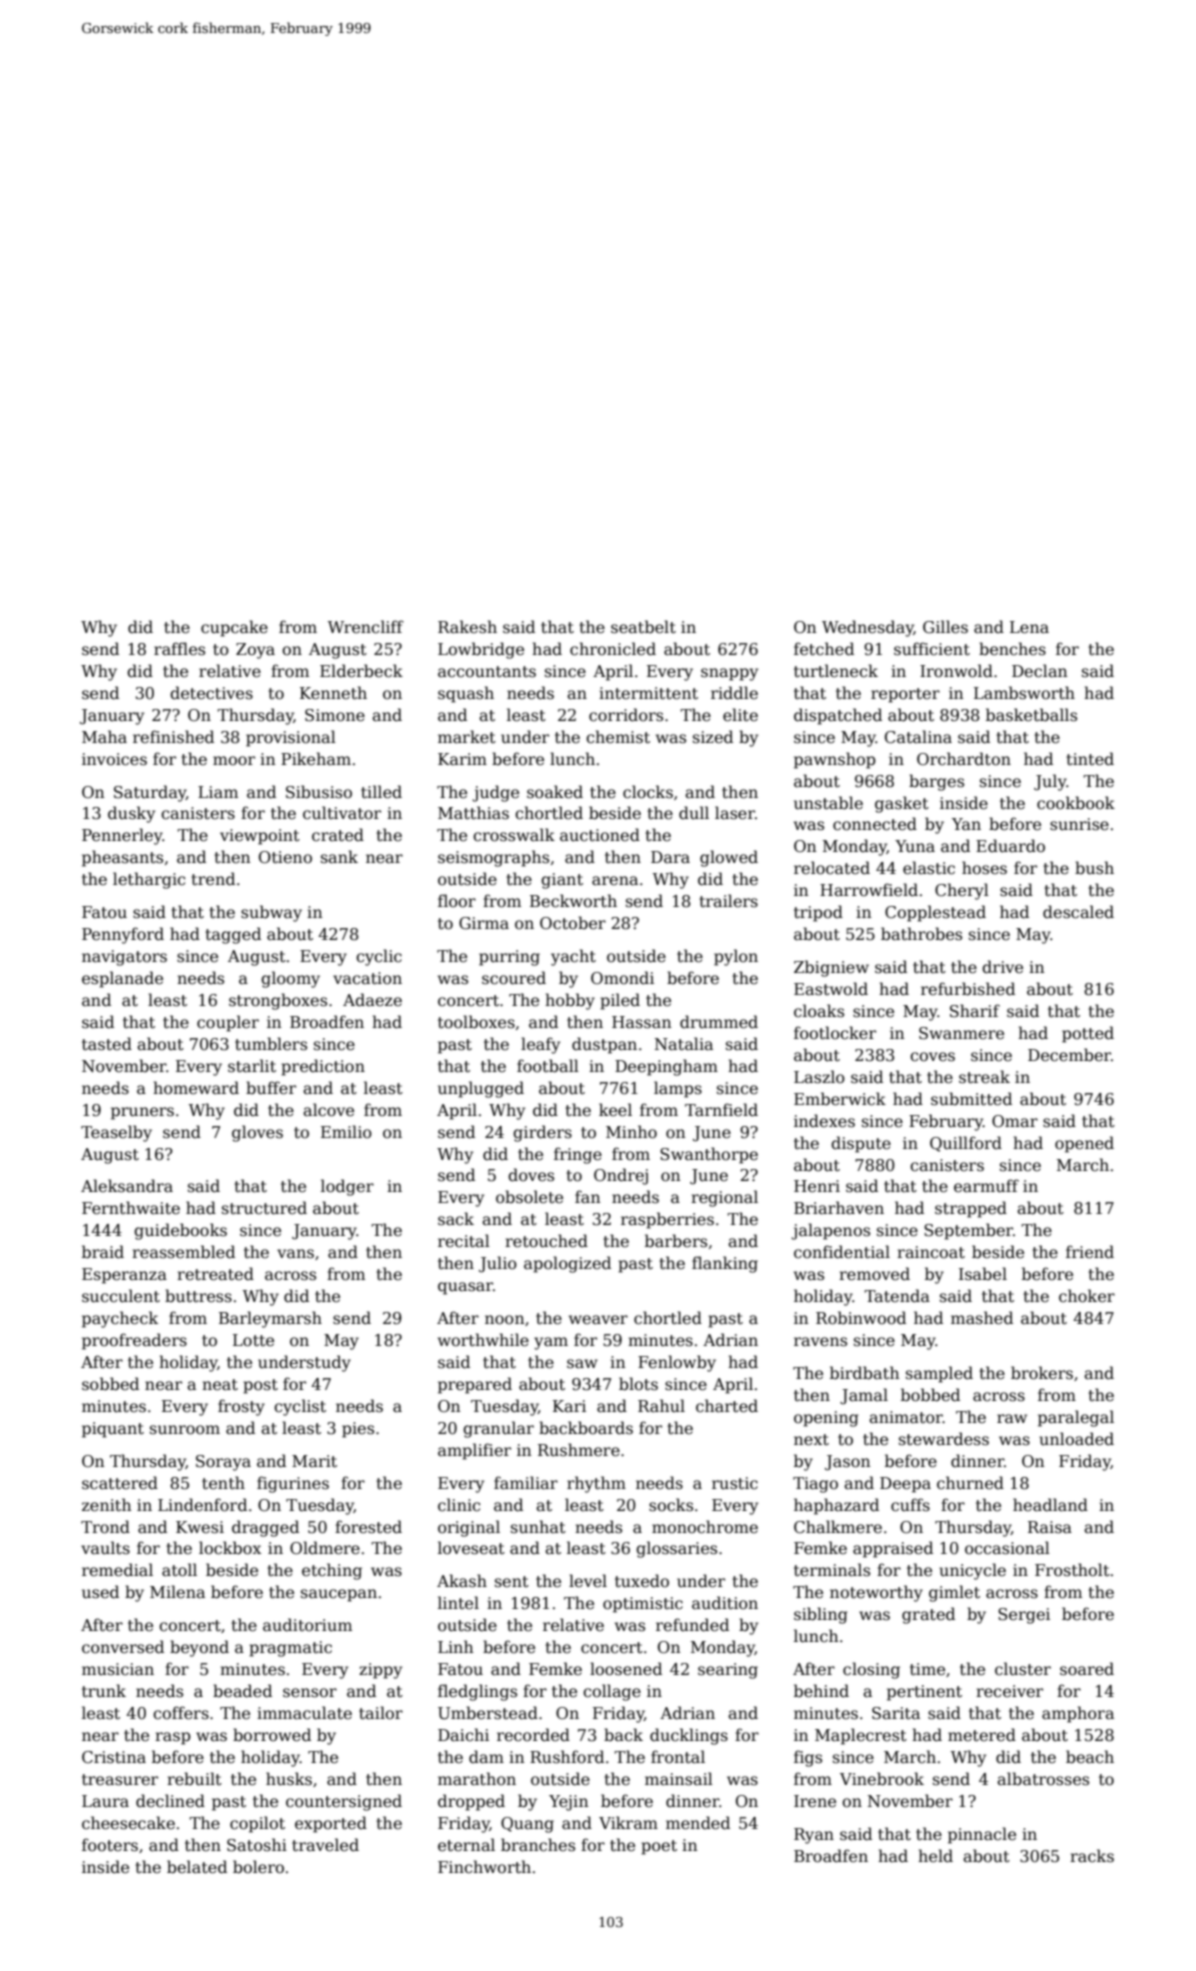  Describe the element at coordinates (120, 1780) in the page. I see `treasurer` at that location.
